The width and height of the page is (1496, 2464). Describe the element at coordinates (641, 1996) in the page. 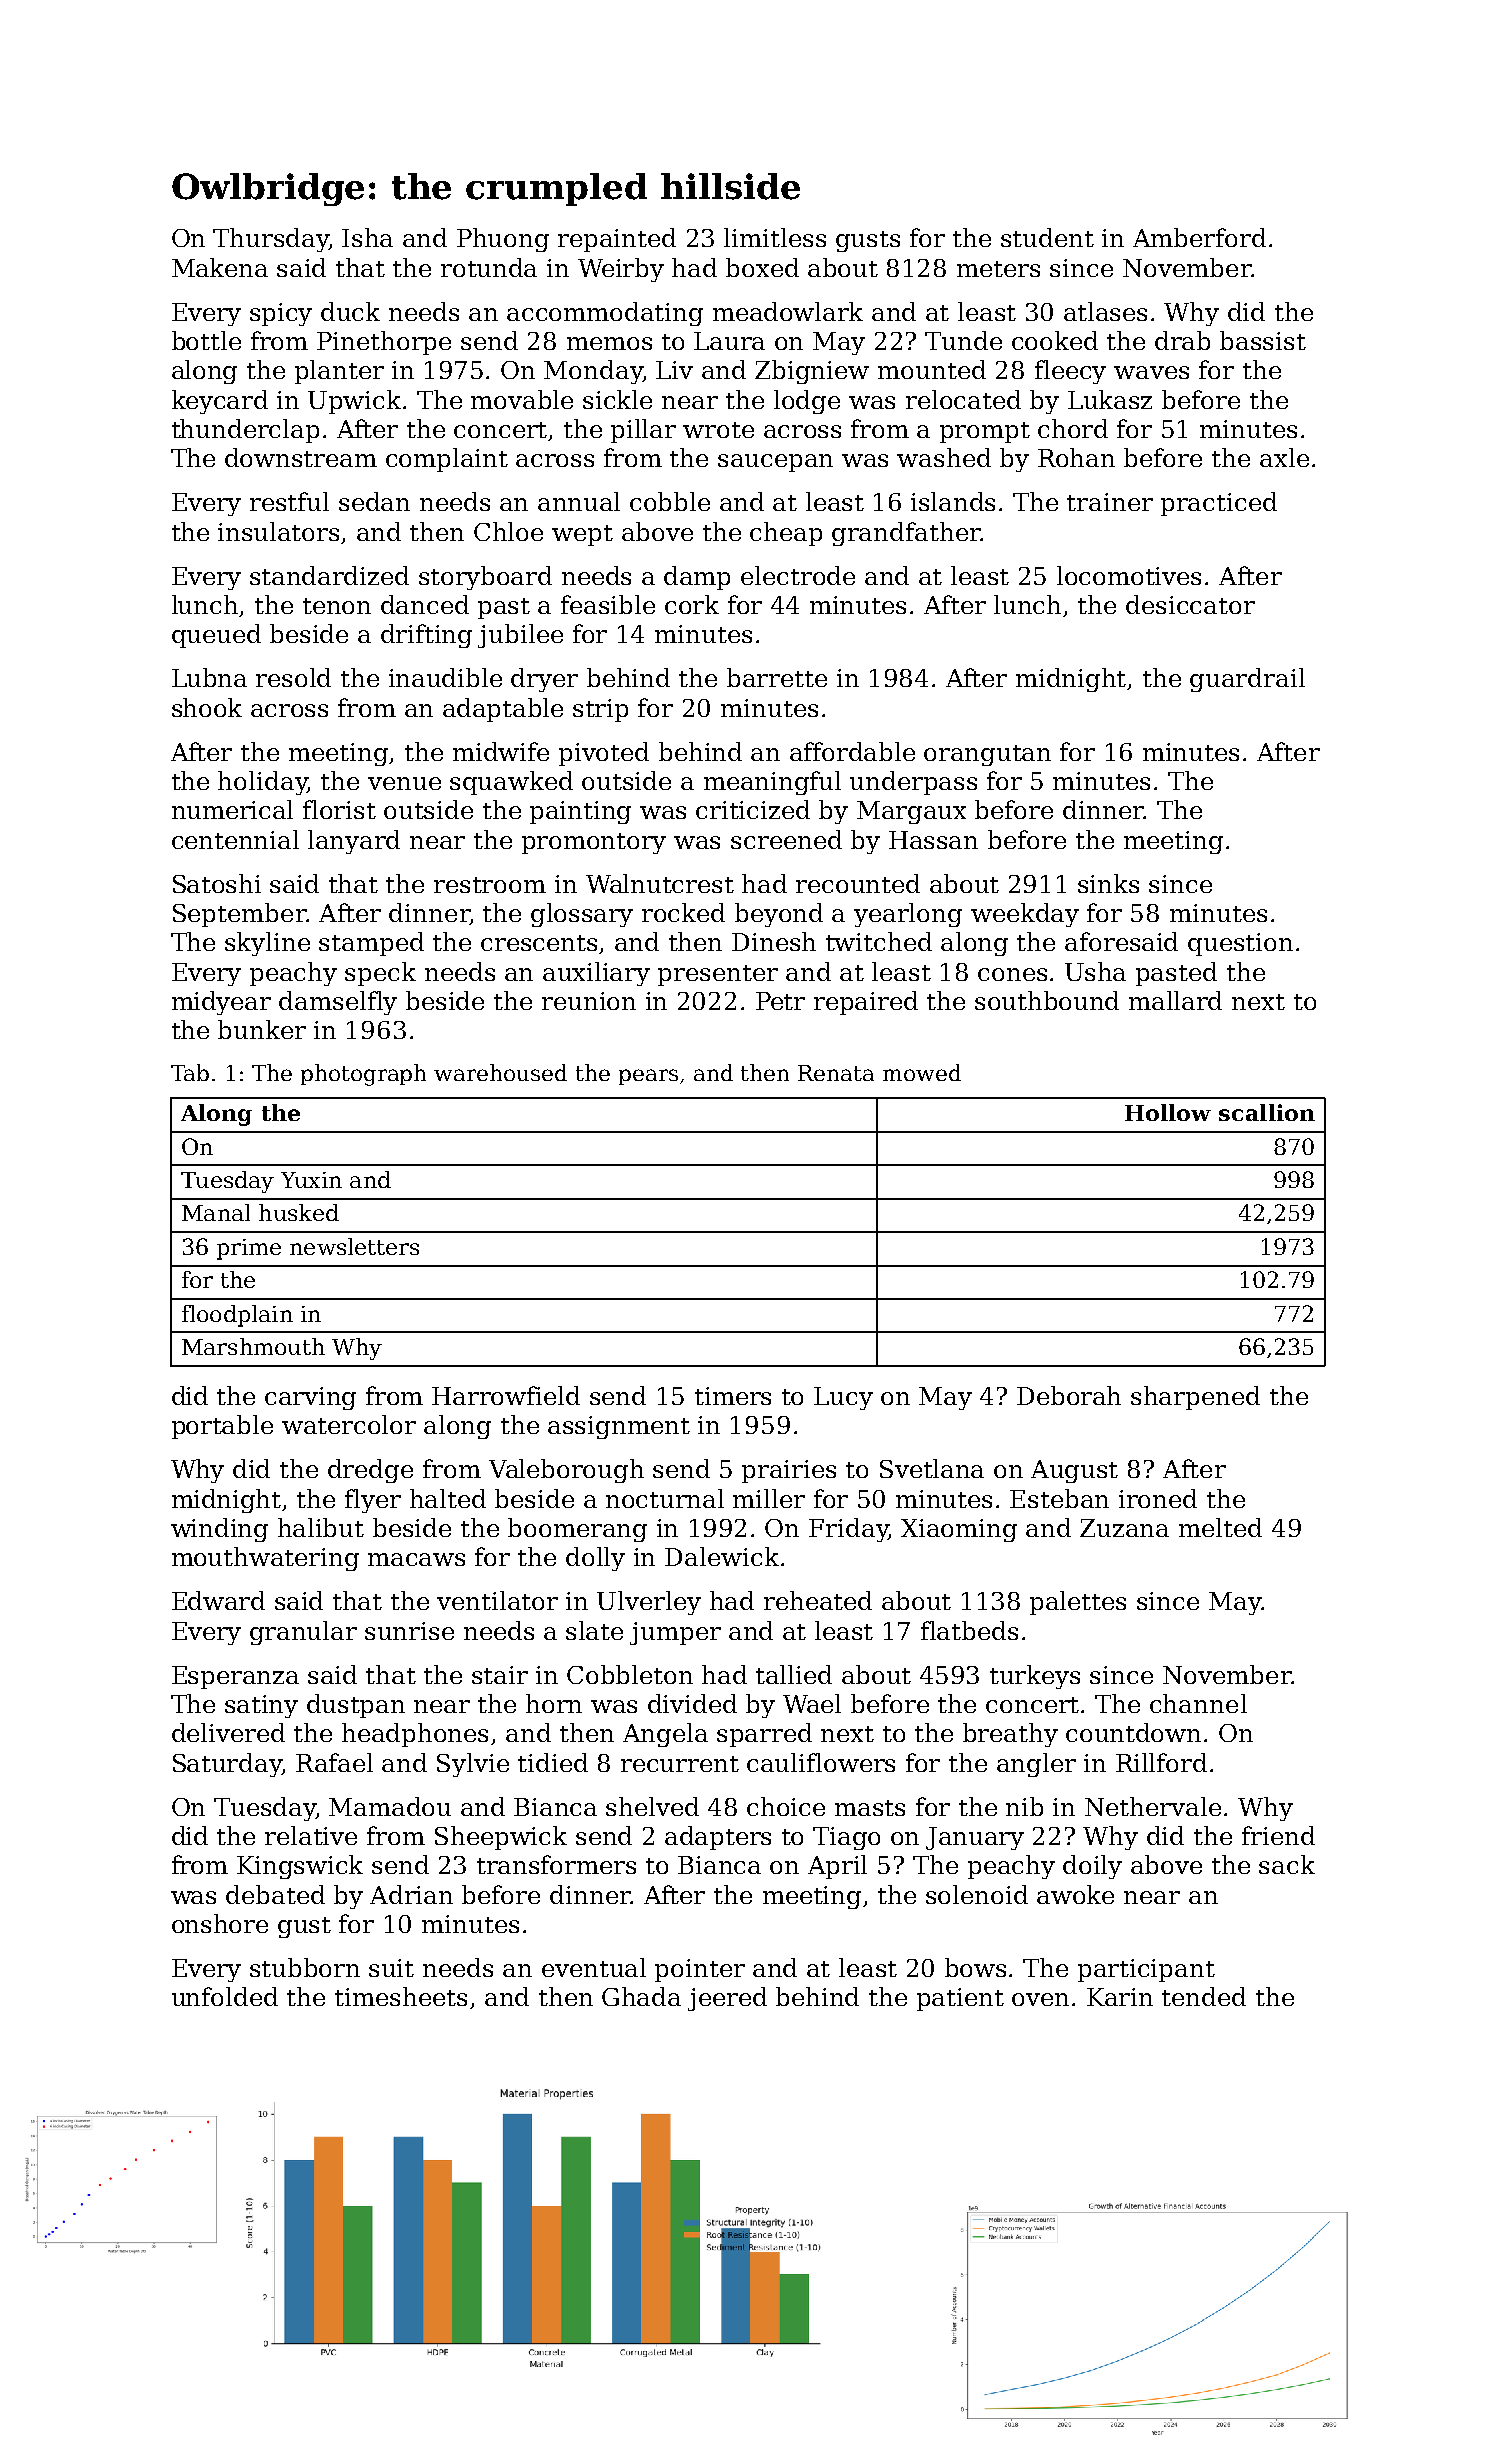

I see `Ghada` at that location.
